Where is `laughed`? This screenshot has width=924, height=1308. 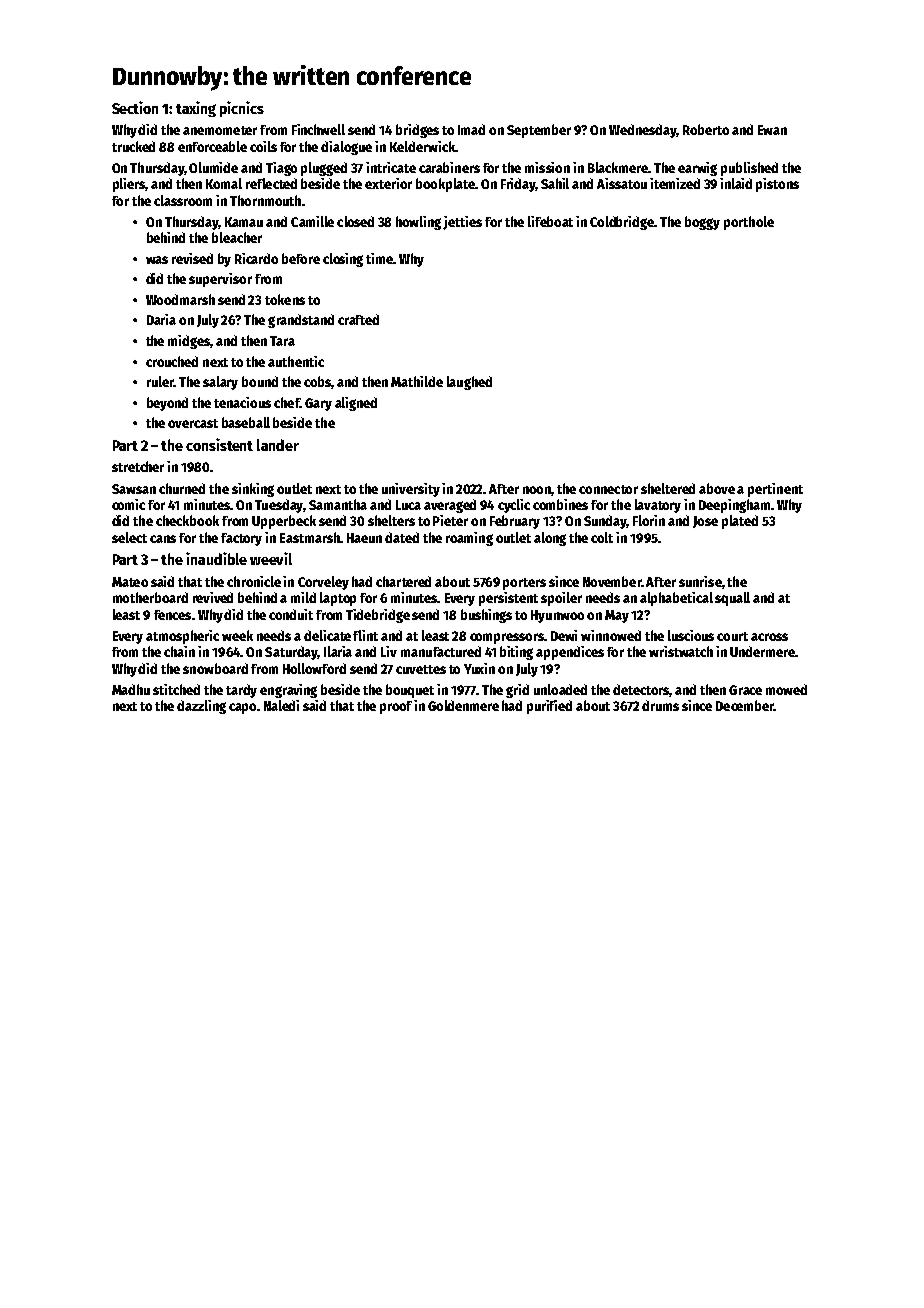
laughed is located at coordinates (469, 383).
